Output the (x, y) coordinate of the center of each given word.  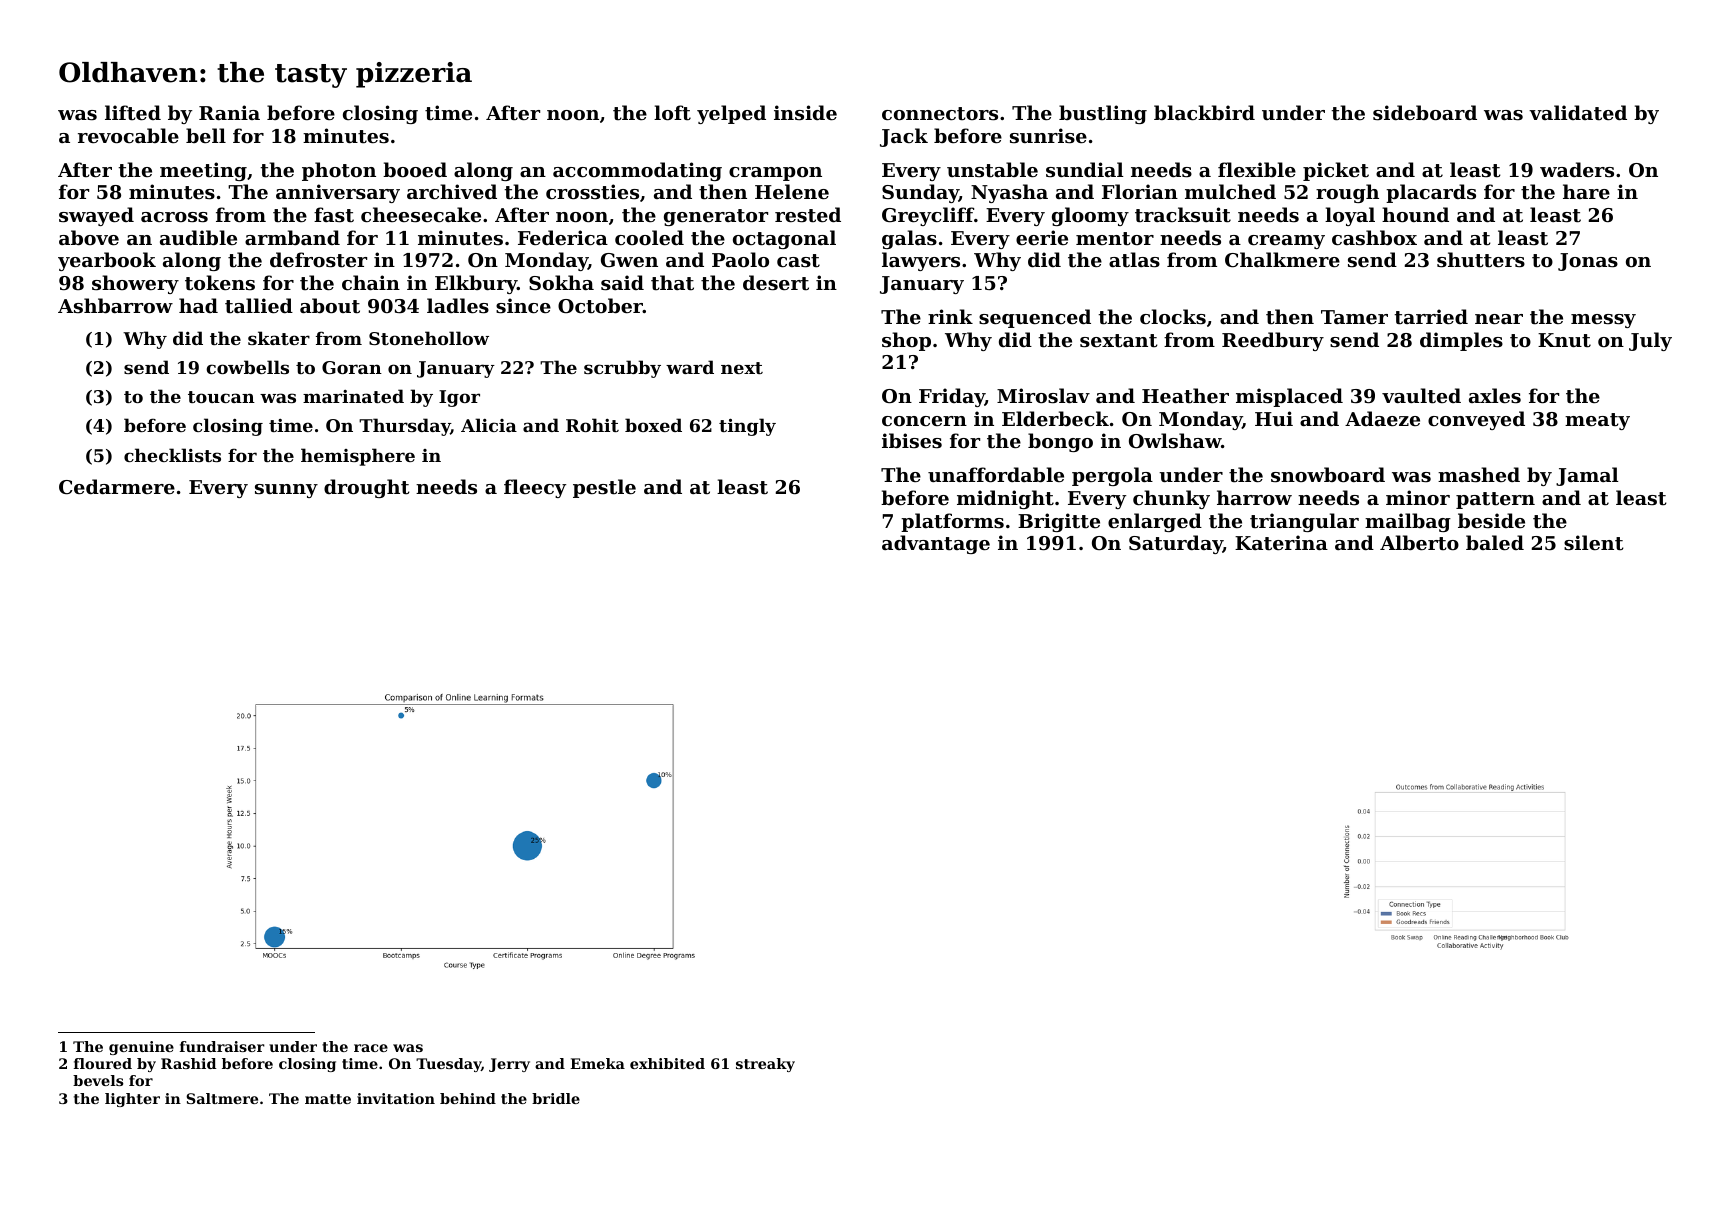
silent (1594, 542)
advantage (936, 544)
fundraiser (222, 1046)
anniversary (338, 193)
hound (1415, 214)
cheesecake (421, 215)
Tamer (1354, 317)
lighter (132, 1100)
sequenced (1035, 318)
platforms (952, 522)
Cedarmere (117, 486)
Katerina (1281, 543)
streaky (765, 1065)
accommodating (637, 171)
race (371, 1048)
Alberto (1419, 542)
